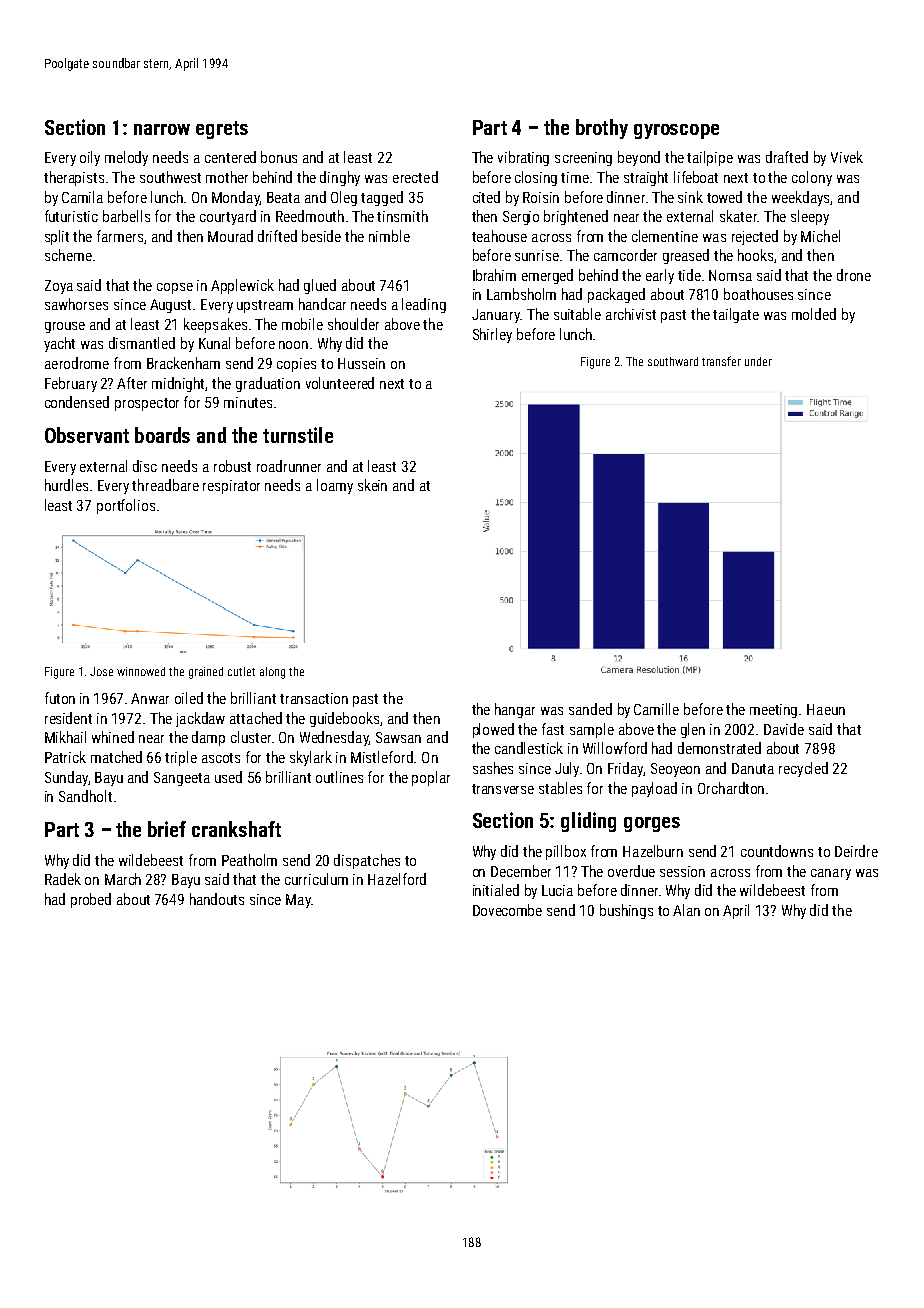 The width and height of the screenshot is (924, 1308). What do you see at coordinates (215, 325) in the screenshot?
I see `keepsakes` at bounding box center [215, 325].
